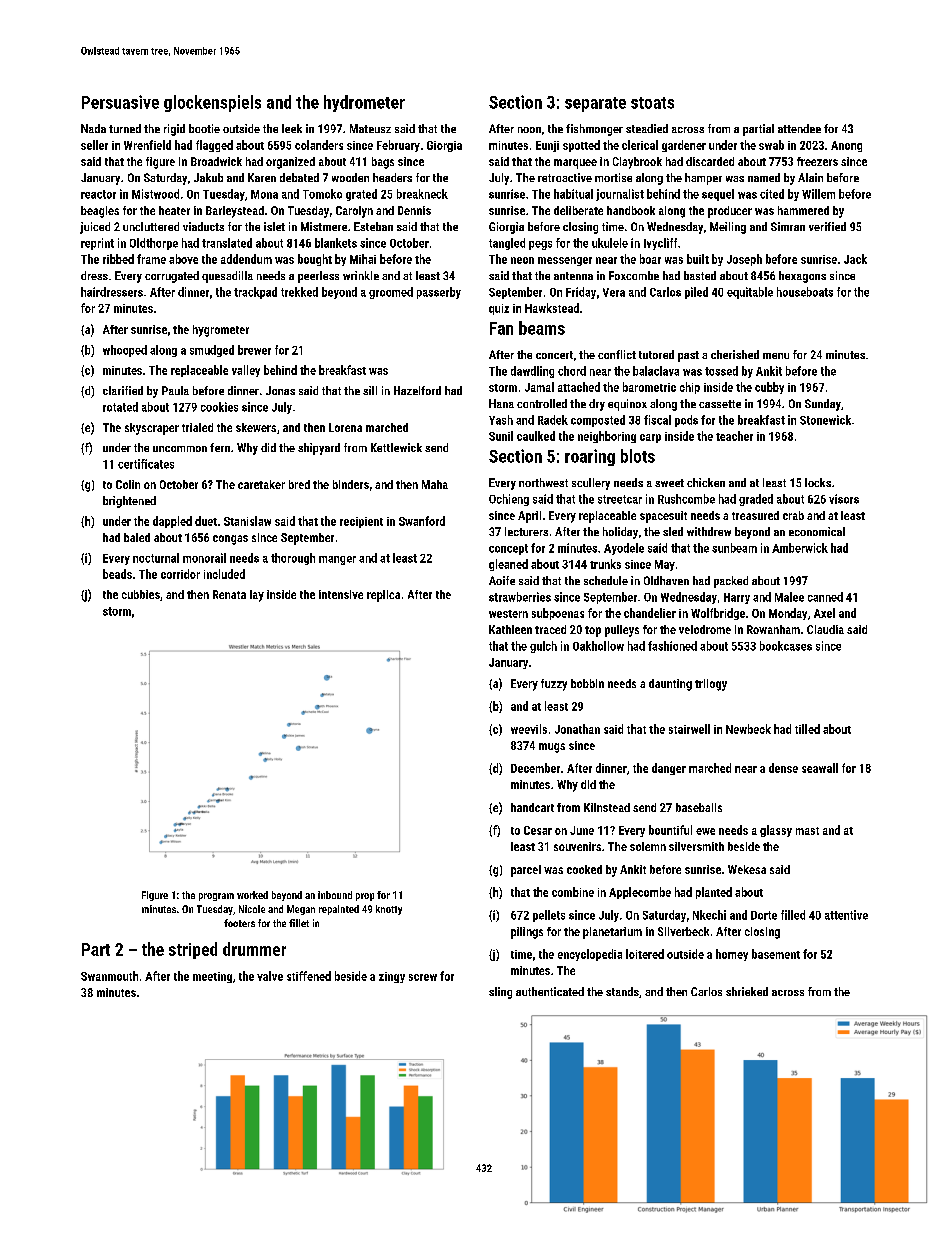  I want to click on beams, so click(542, 328).
